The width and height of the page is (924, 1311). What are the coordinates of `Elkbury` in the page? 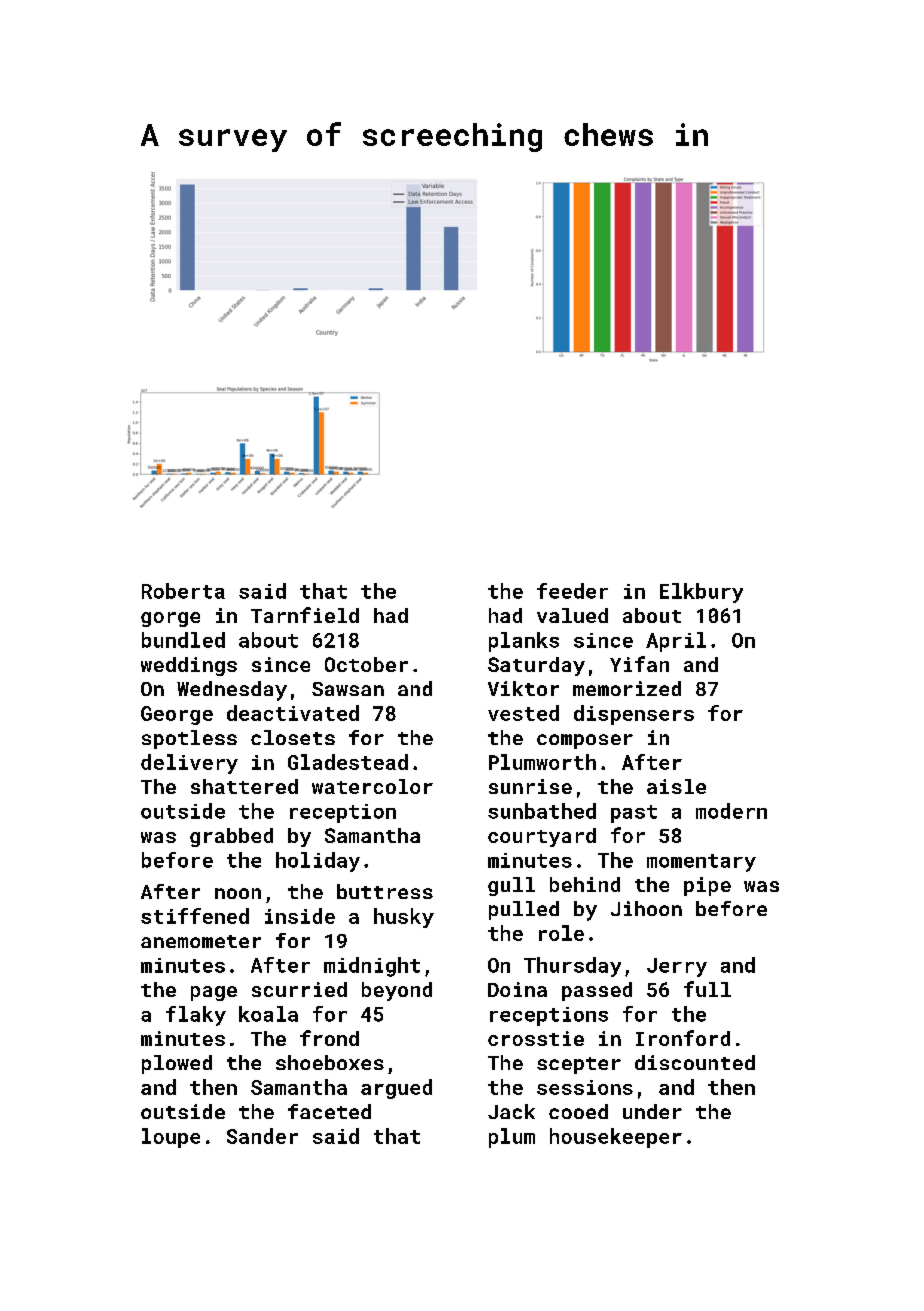 It's located at (701, 593).
